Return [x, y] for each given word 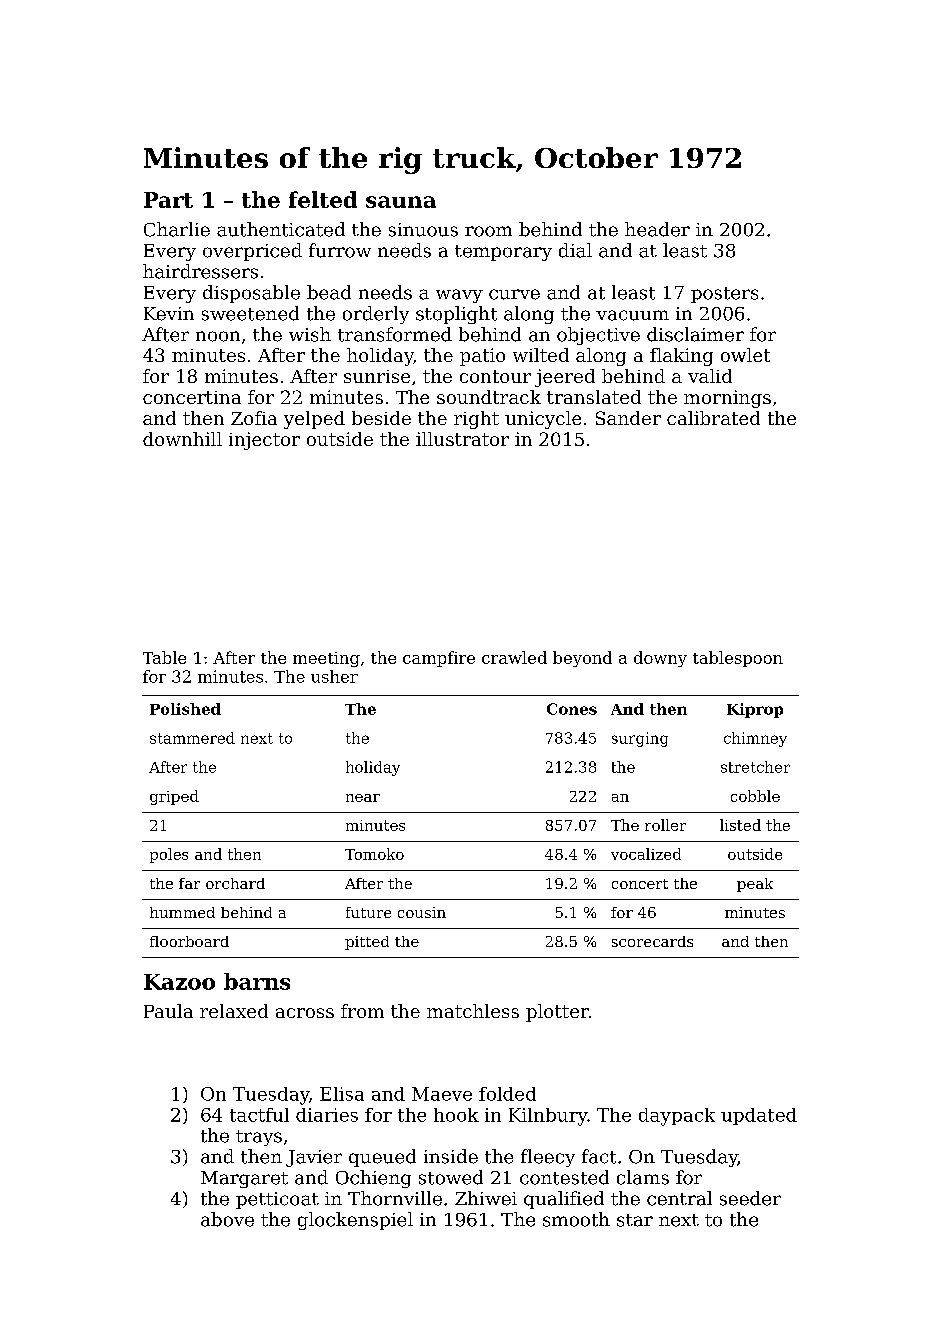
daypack [677, 1117]
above [227, 1219]
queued [382, 1158]
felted [323, 199]
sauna [401, 202]
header [657, 229]
